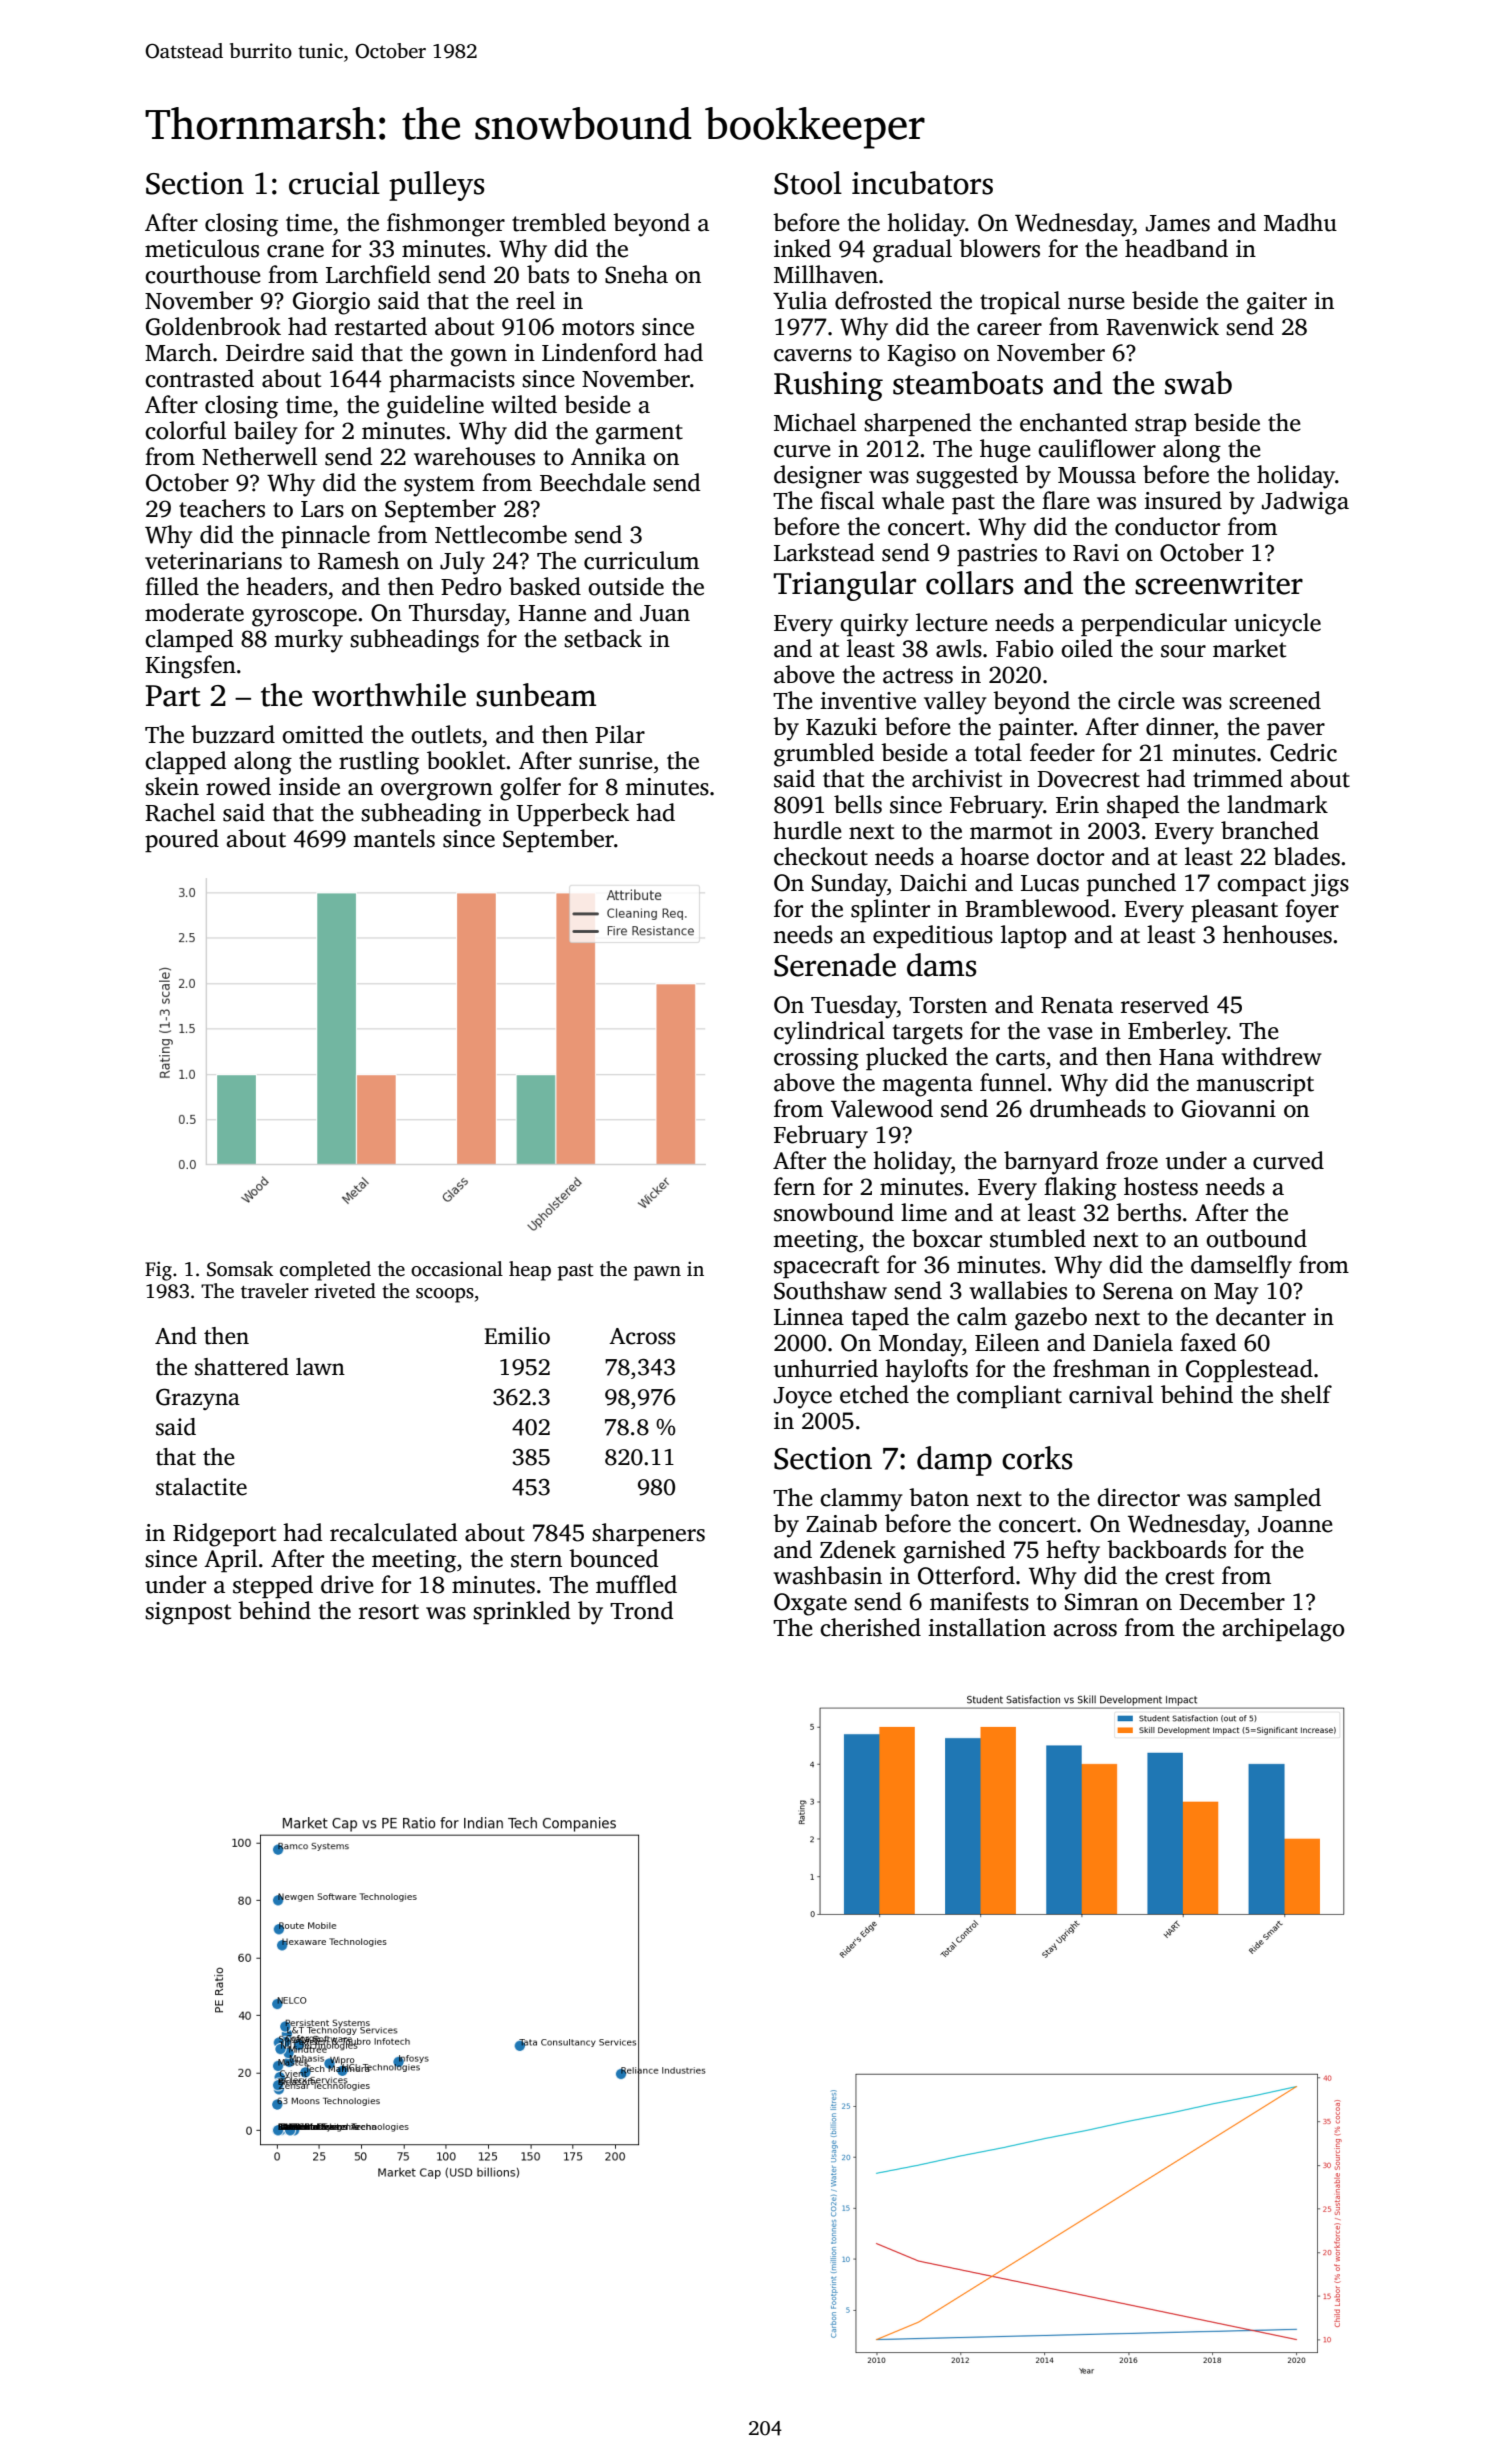 The width and height of the screenshot is (1496, 2464). I want to click on Madhu, so click(1300, 222).
